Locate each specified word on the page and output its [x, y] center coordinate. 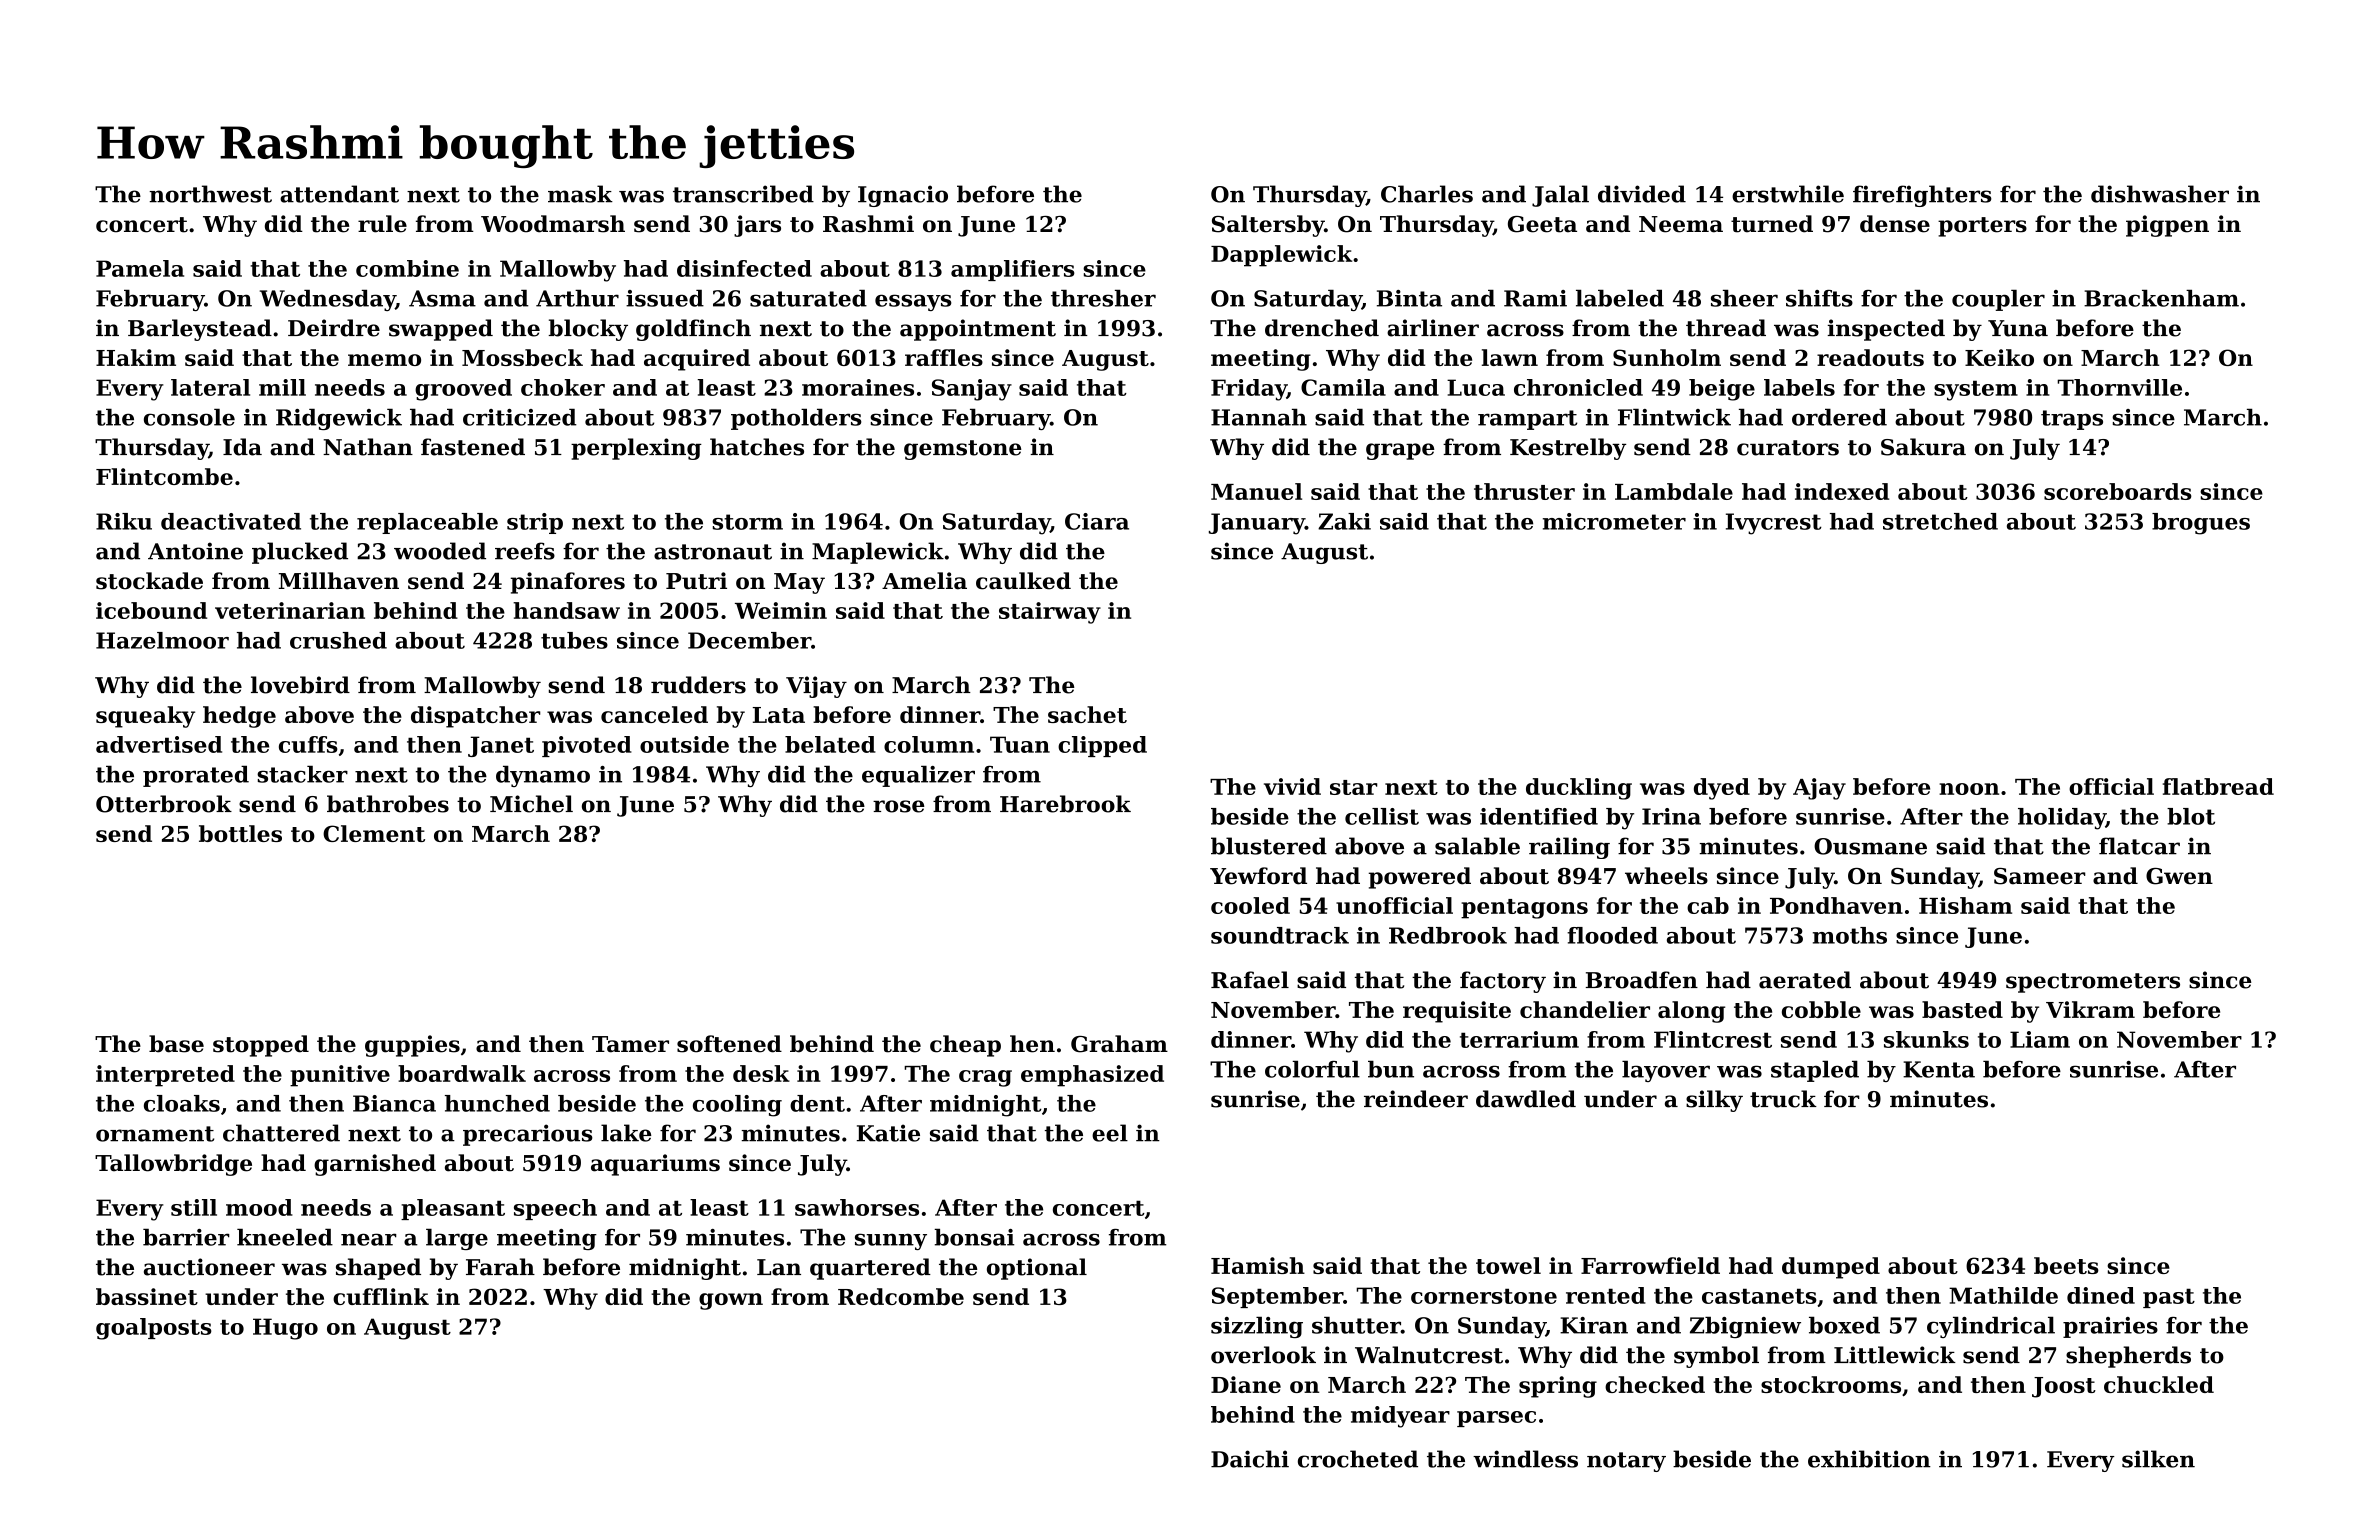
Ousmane [1870, 846]
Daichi [1250, 1459]
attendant [339, 194]
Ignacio [903, 196]
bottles [240, 833]
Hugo [285, 1329]
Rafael [1250, 980]
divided [1642, 194]
